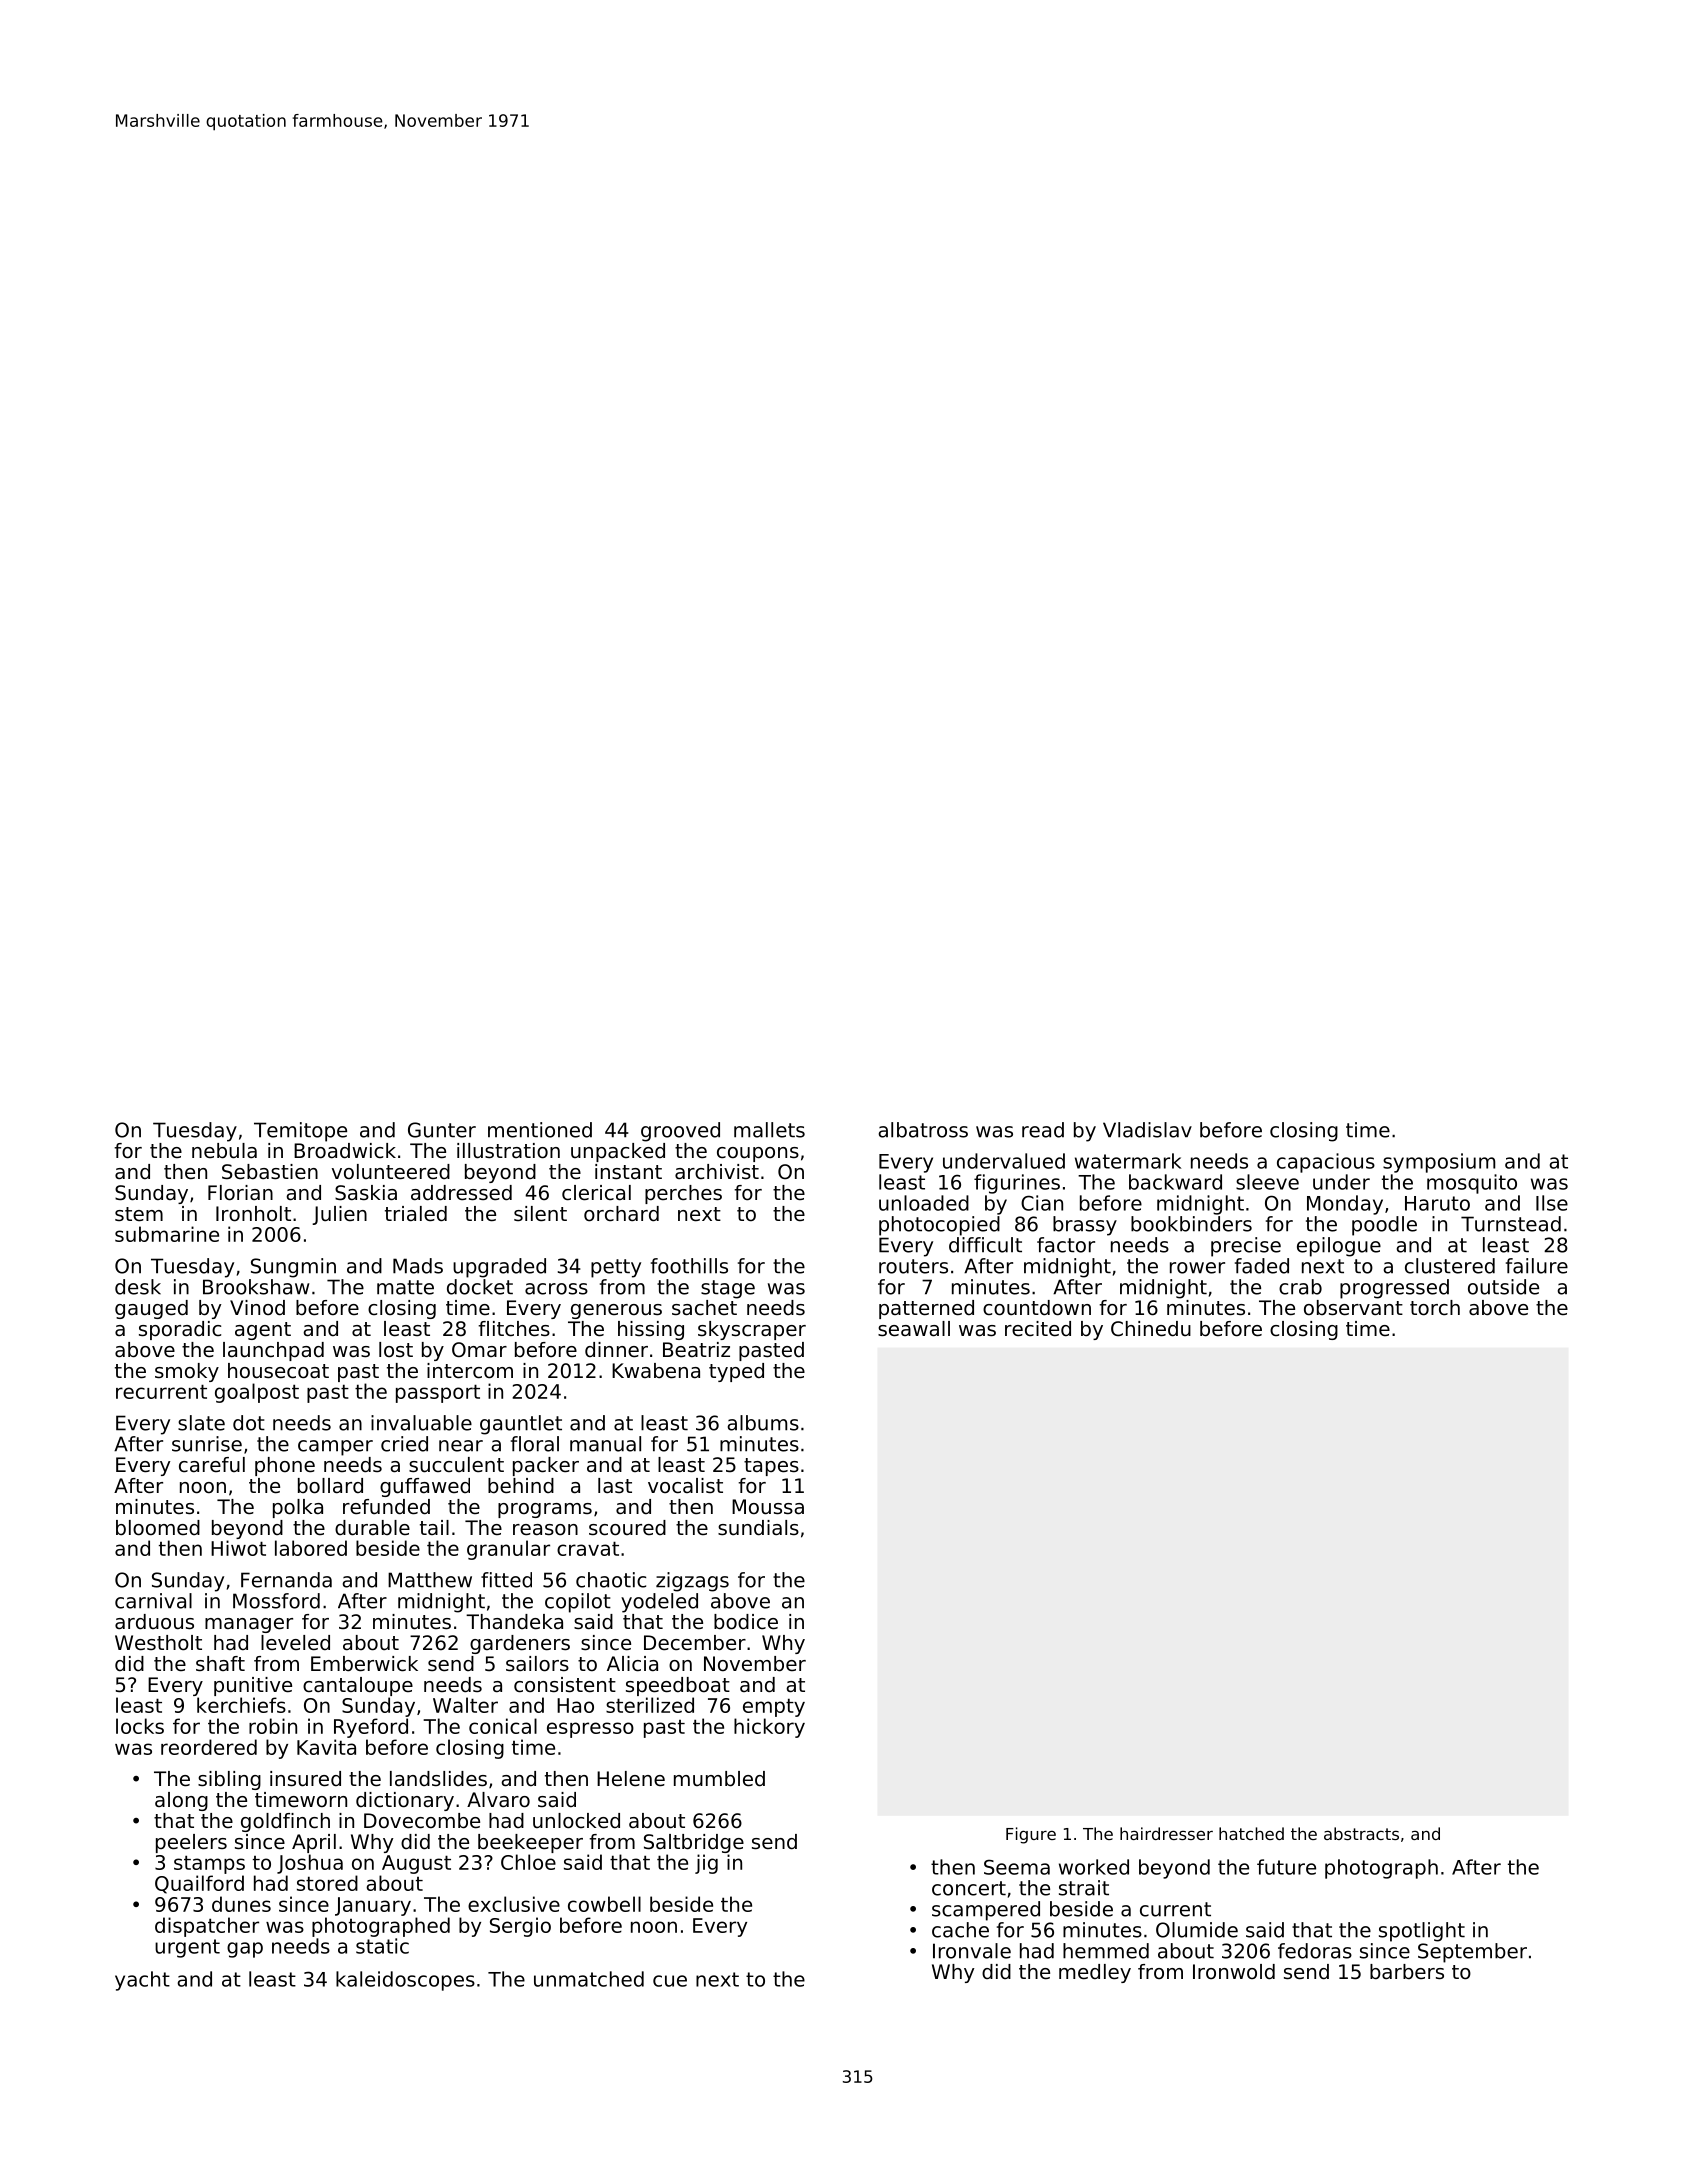  I want to click on cue, so click(670, 1981).
